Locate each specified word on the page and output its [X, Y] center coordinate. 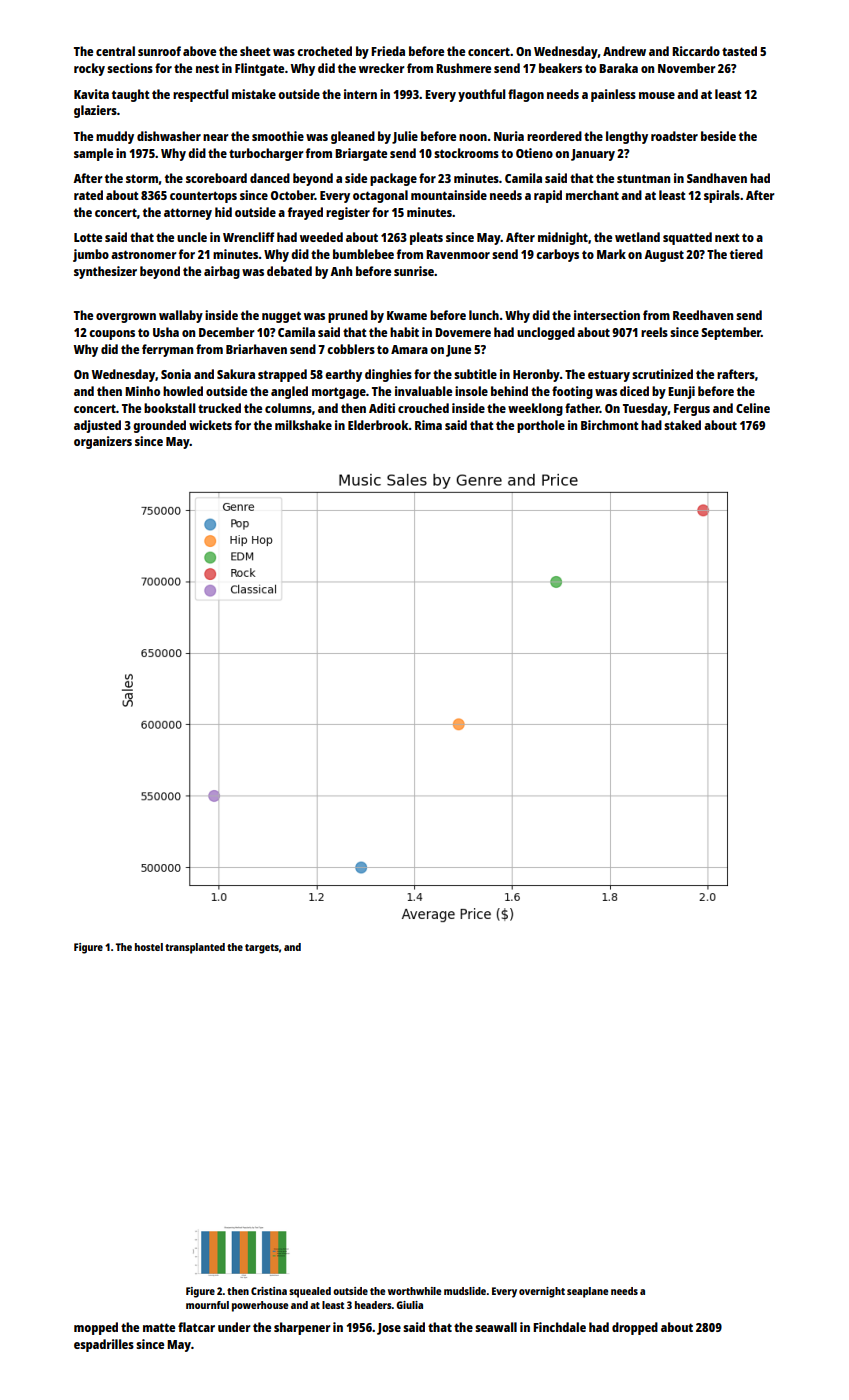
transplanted [195, 948]
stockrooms [466, 153]
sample [93, 154]
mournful [207, 1305]
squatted [687, 238]
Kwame [407, 315]
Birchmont [609, 425]
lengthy [627, 137]
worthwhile [414, 1291]
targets [262, 949]
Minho [142, 391]
